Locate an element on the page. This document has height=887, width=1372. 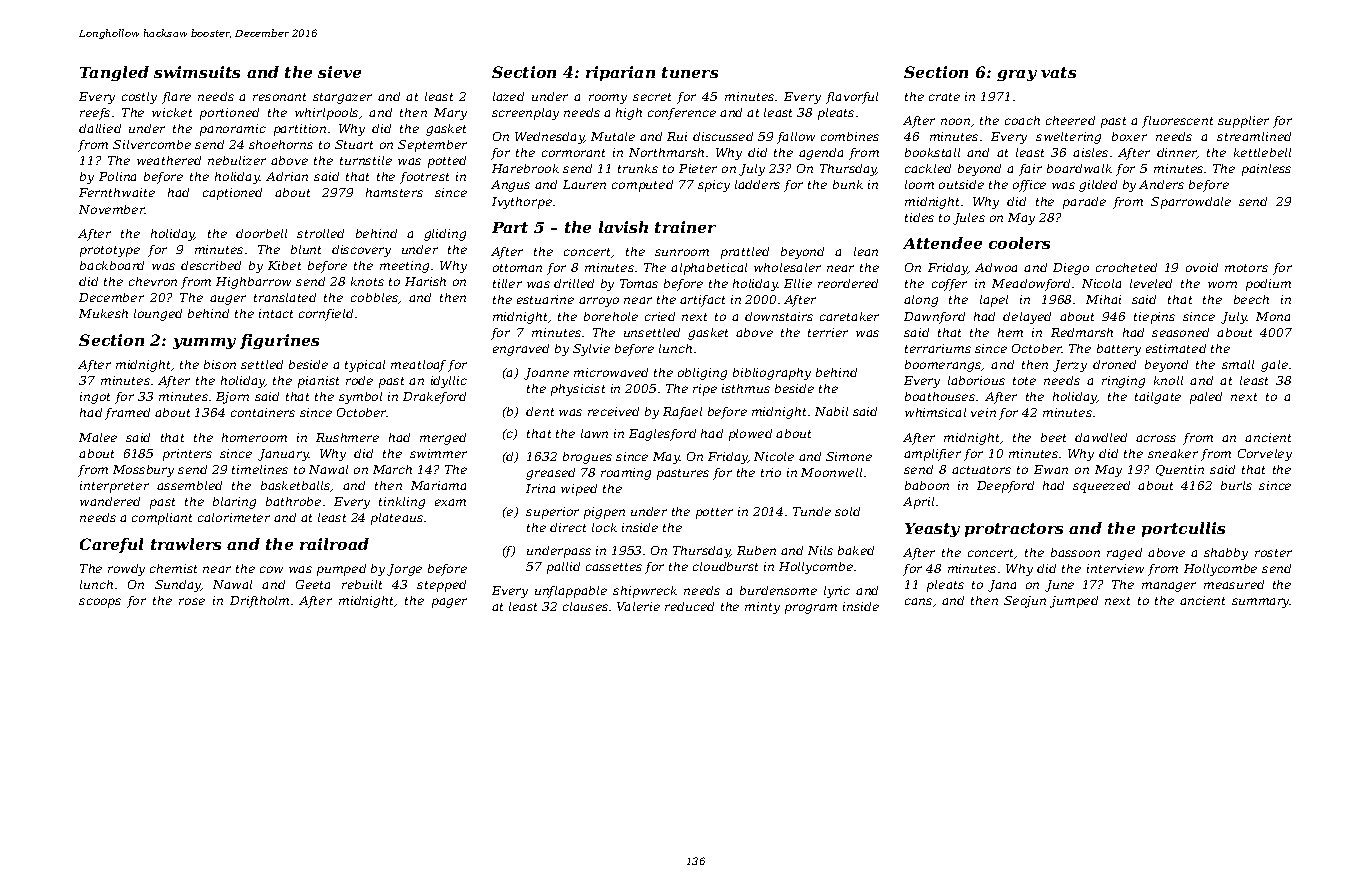
flavorful is located at coordinates (852, 98).
